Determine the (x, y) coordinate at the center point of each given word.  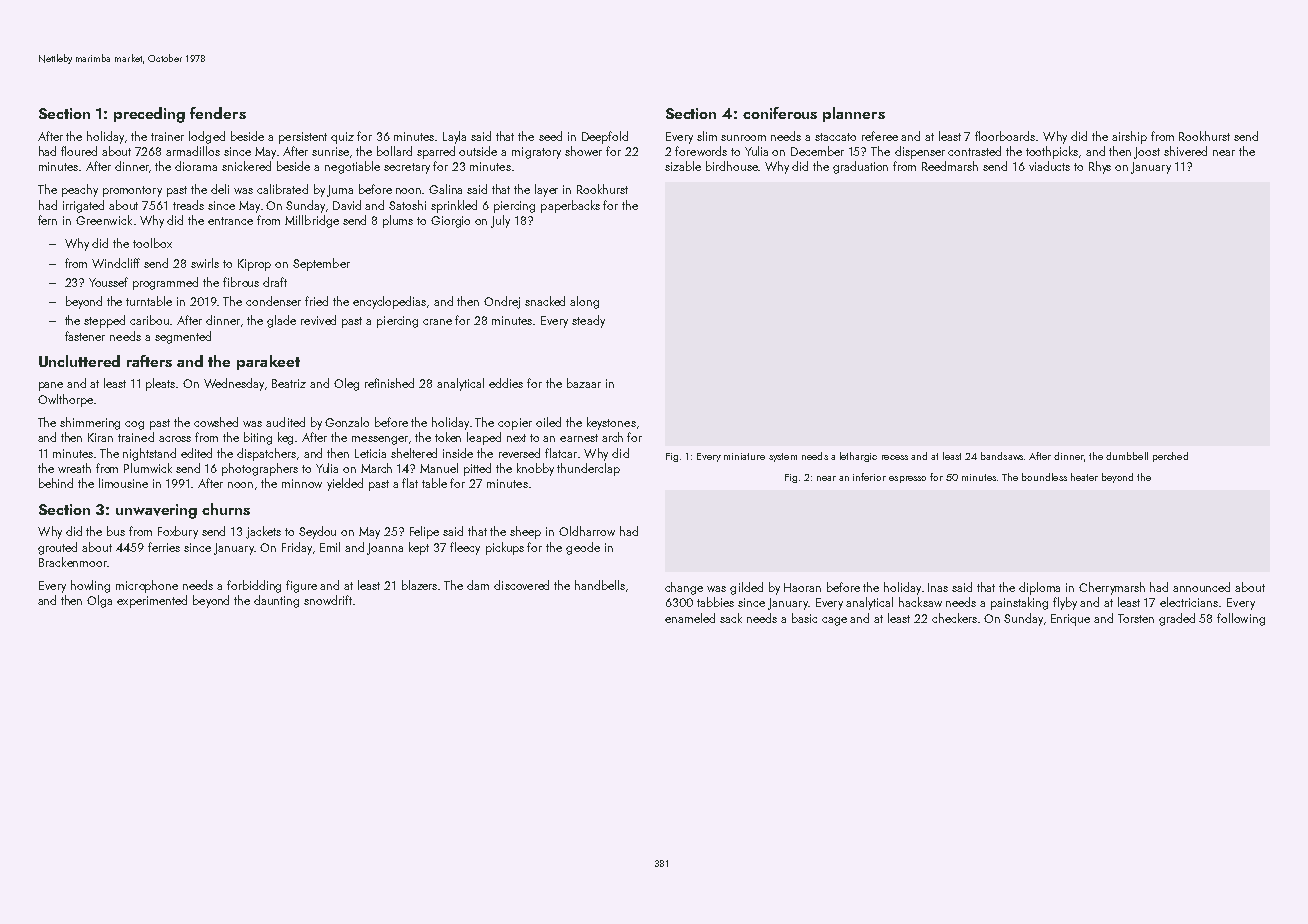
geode (583, 548)
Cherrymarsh (1112, 588)
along (584, 302)
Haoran (802, 587)
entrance (230, 221)
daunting (276, 601)
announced (1201, 587)
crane (437, 322)
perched (1170, 457)
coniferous (780, 113)
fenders (218, 113)
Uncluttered (79, 361)
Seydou (317, 532)
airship (1129, 137)
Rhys (1100, 167)
